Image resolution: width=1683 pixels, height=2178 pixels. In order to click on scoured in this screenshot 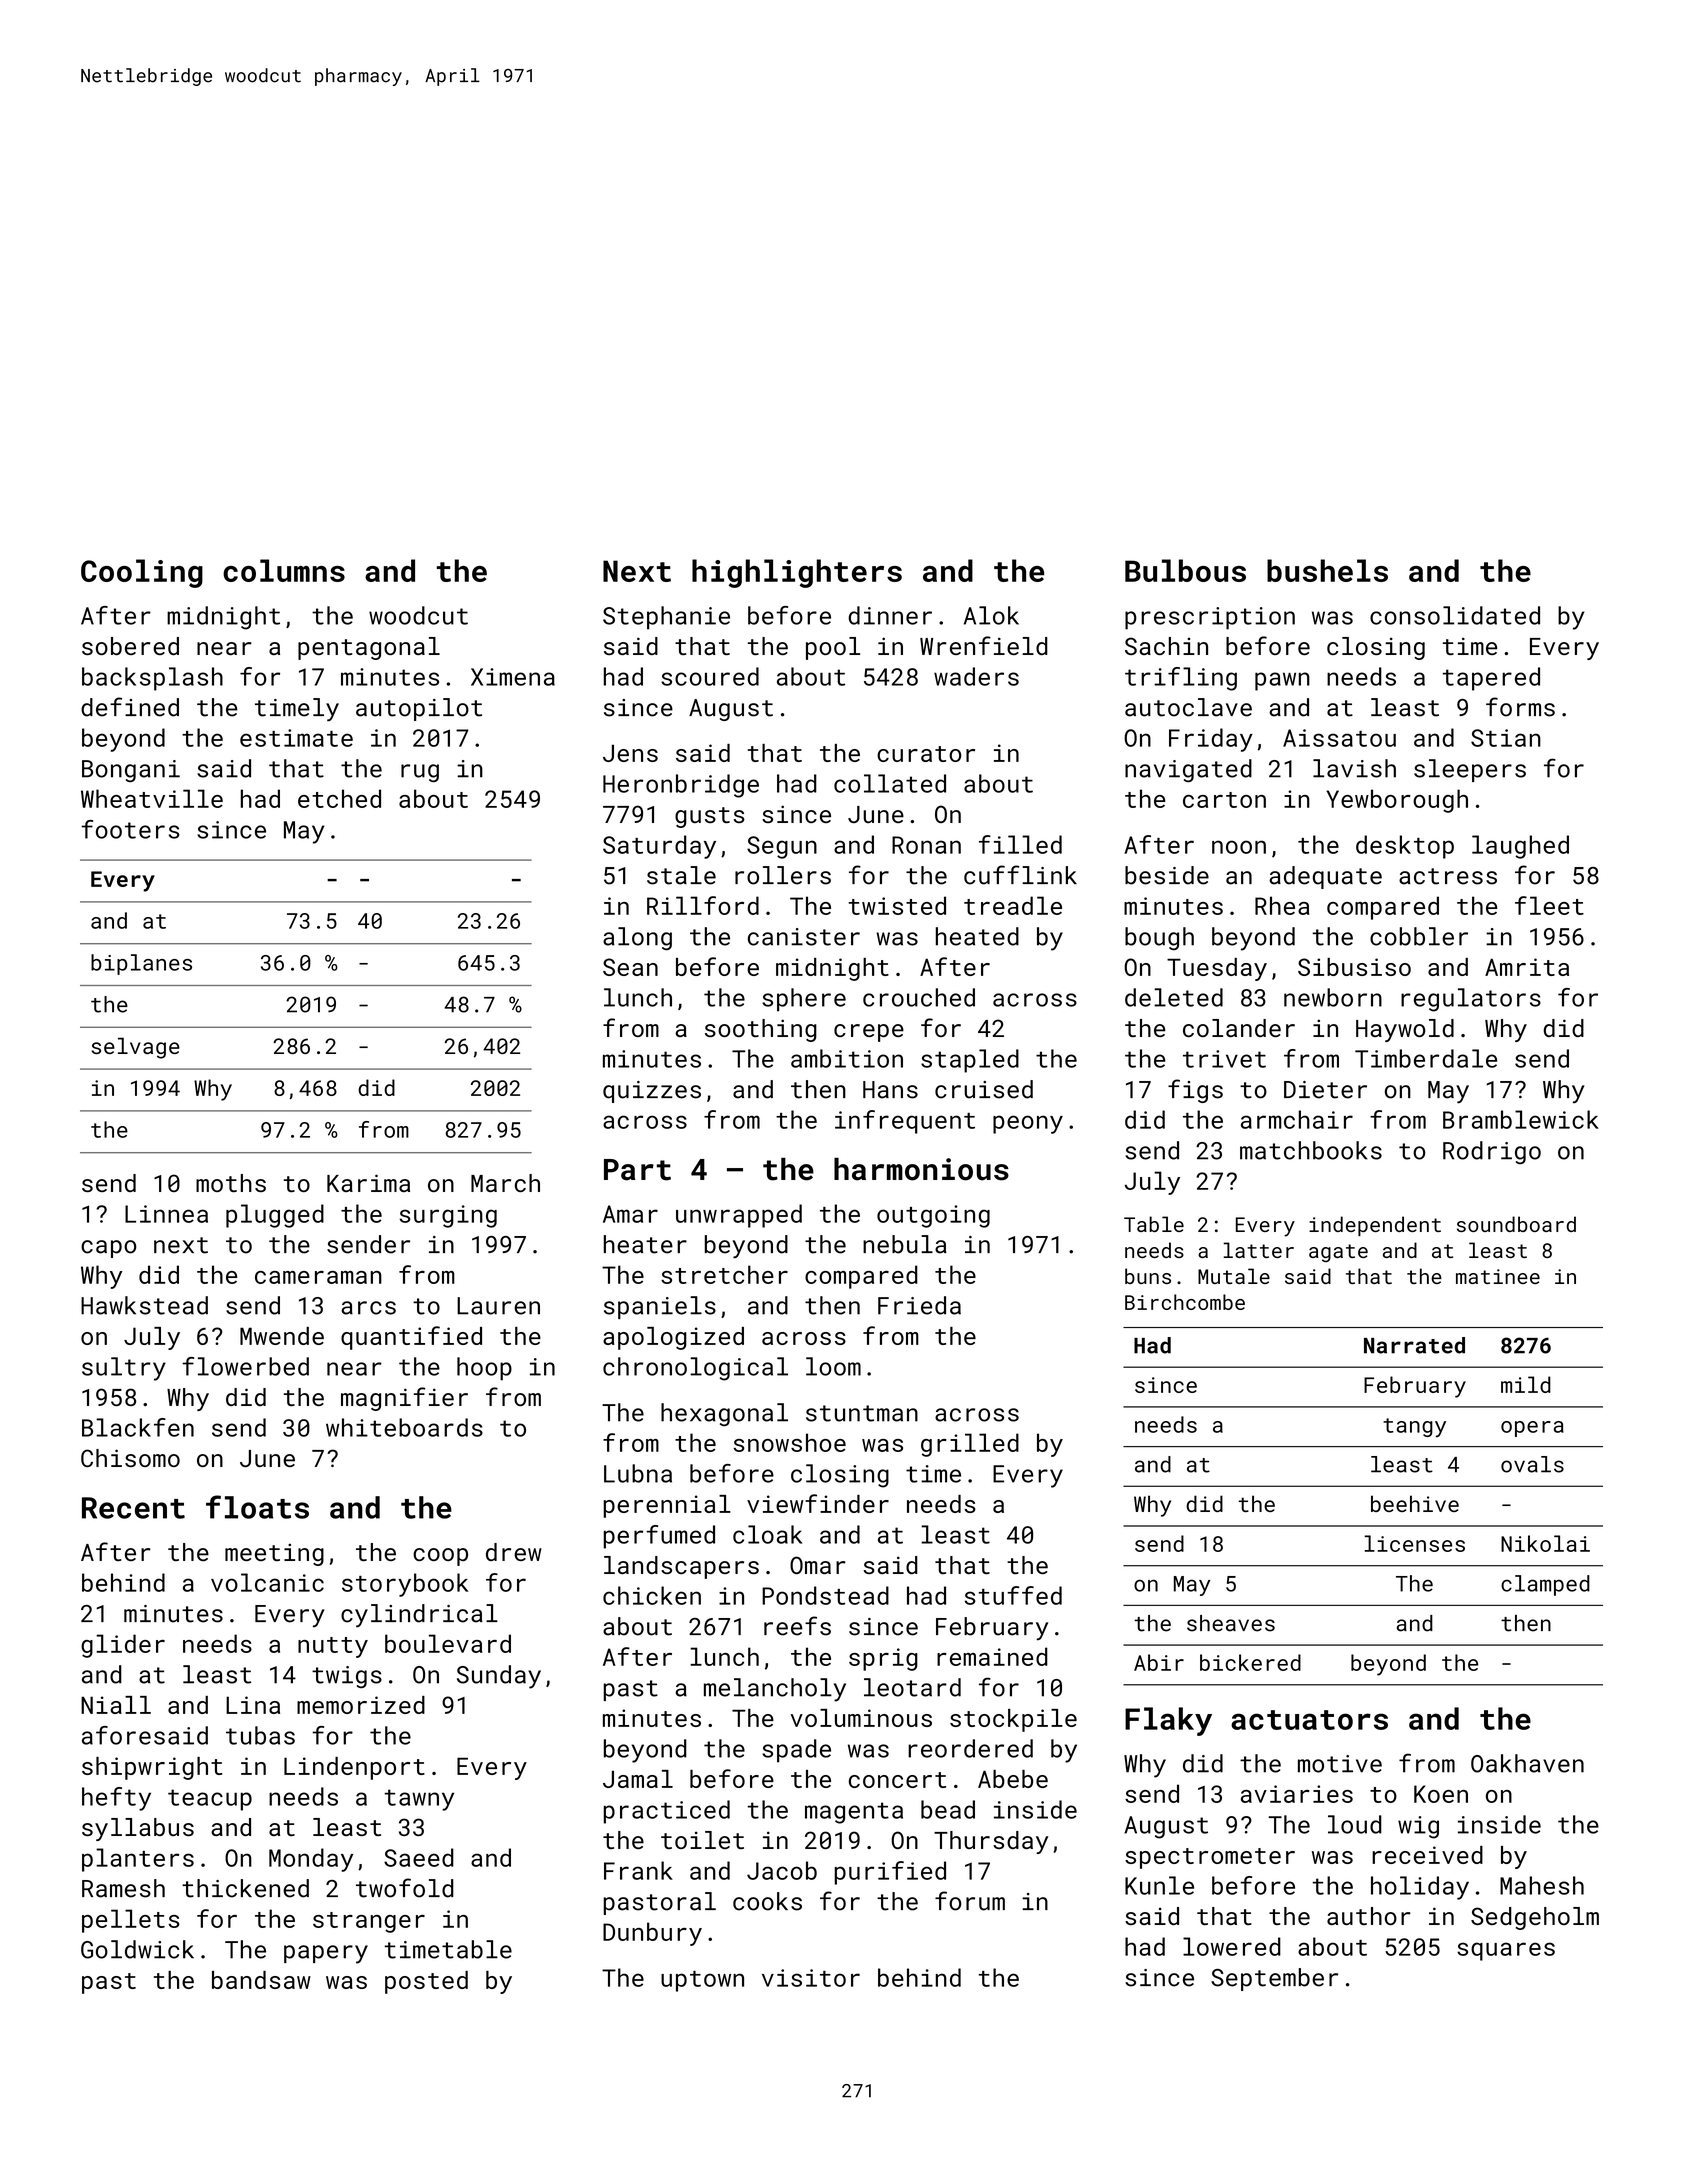, I will do `click(710, 676)`.
